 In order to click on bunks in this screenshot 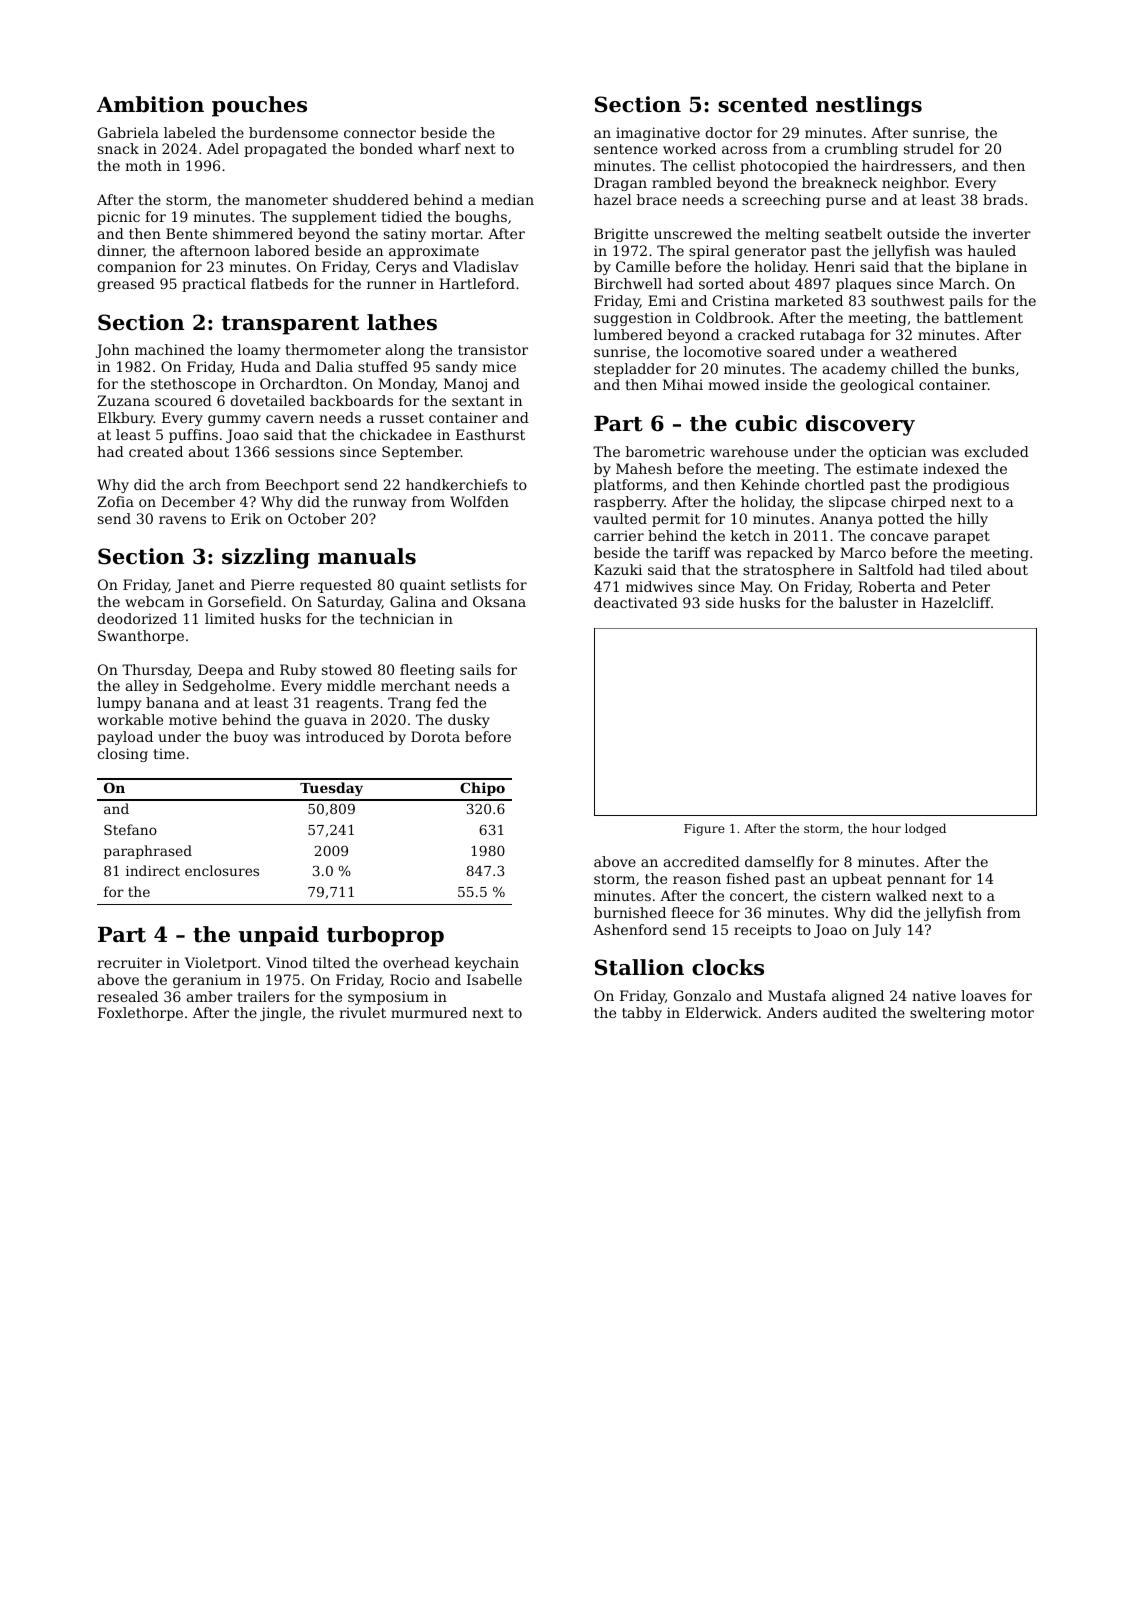, I will do `click(993, 368)`.
